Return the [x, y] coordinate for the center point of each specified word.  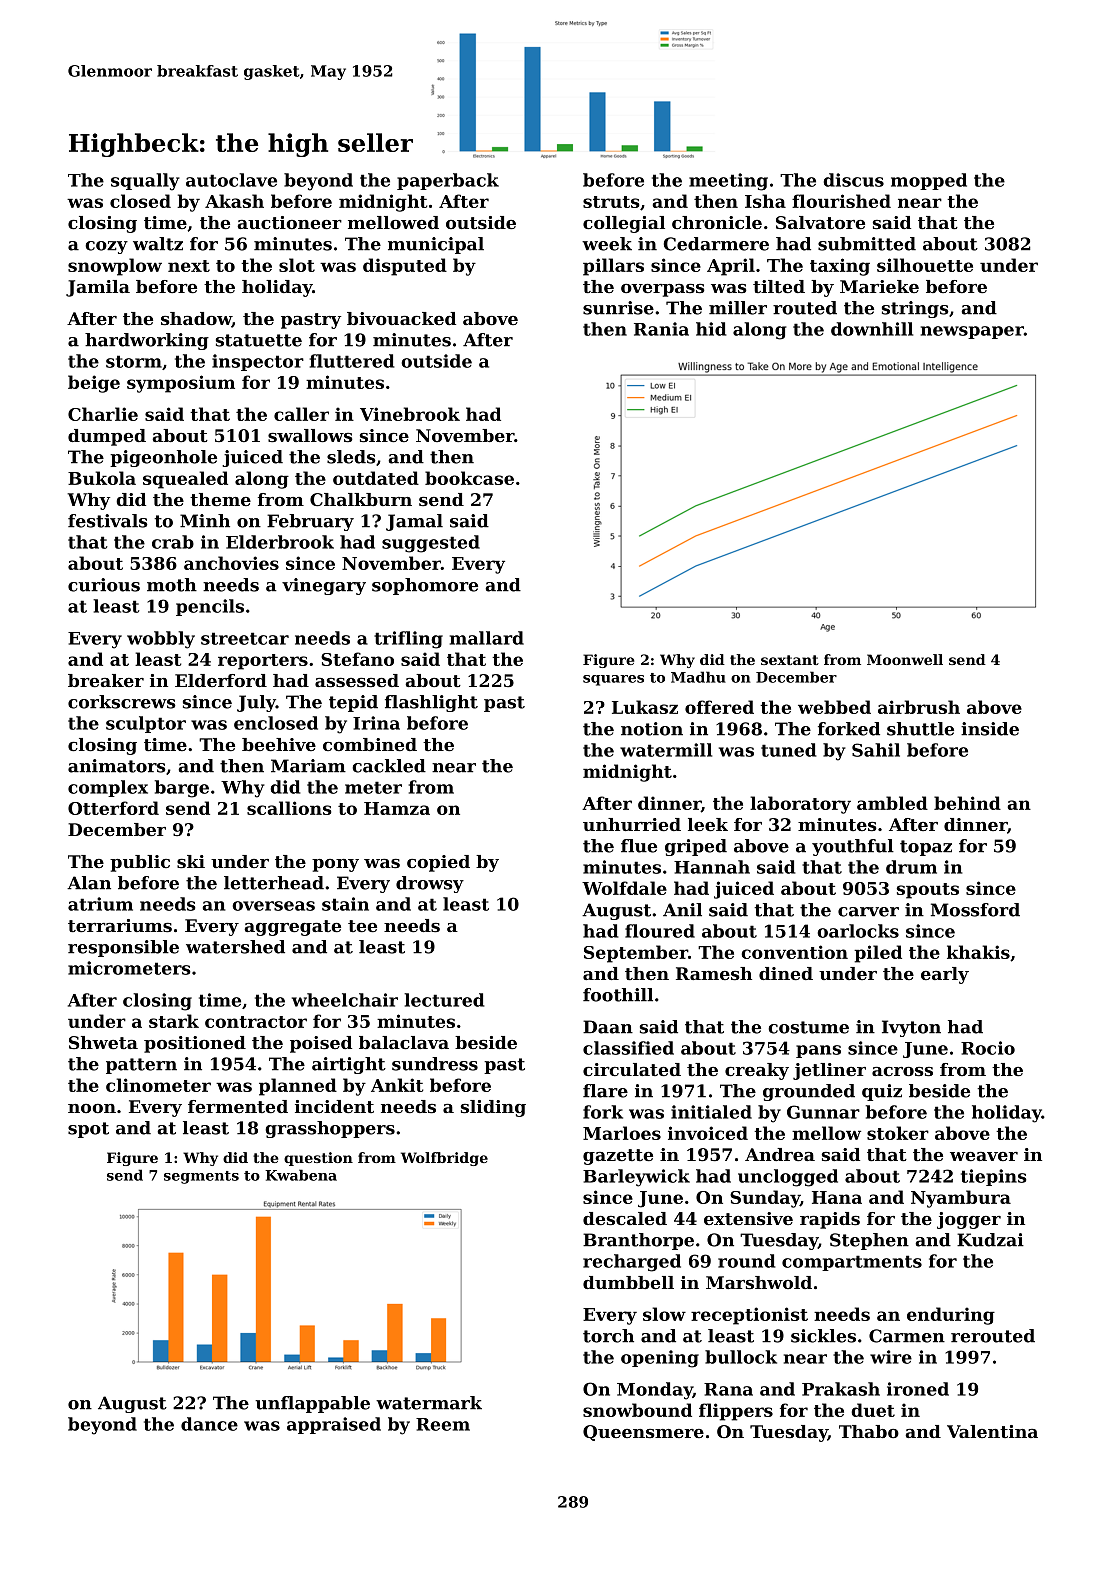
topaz [926, 848]
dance [209, 1424]
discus [853, 180]
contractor [256, 1022]
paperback [448, 181]
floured [660, 931]
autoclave [231, 180]
